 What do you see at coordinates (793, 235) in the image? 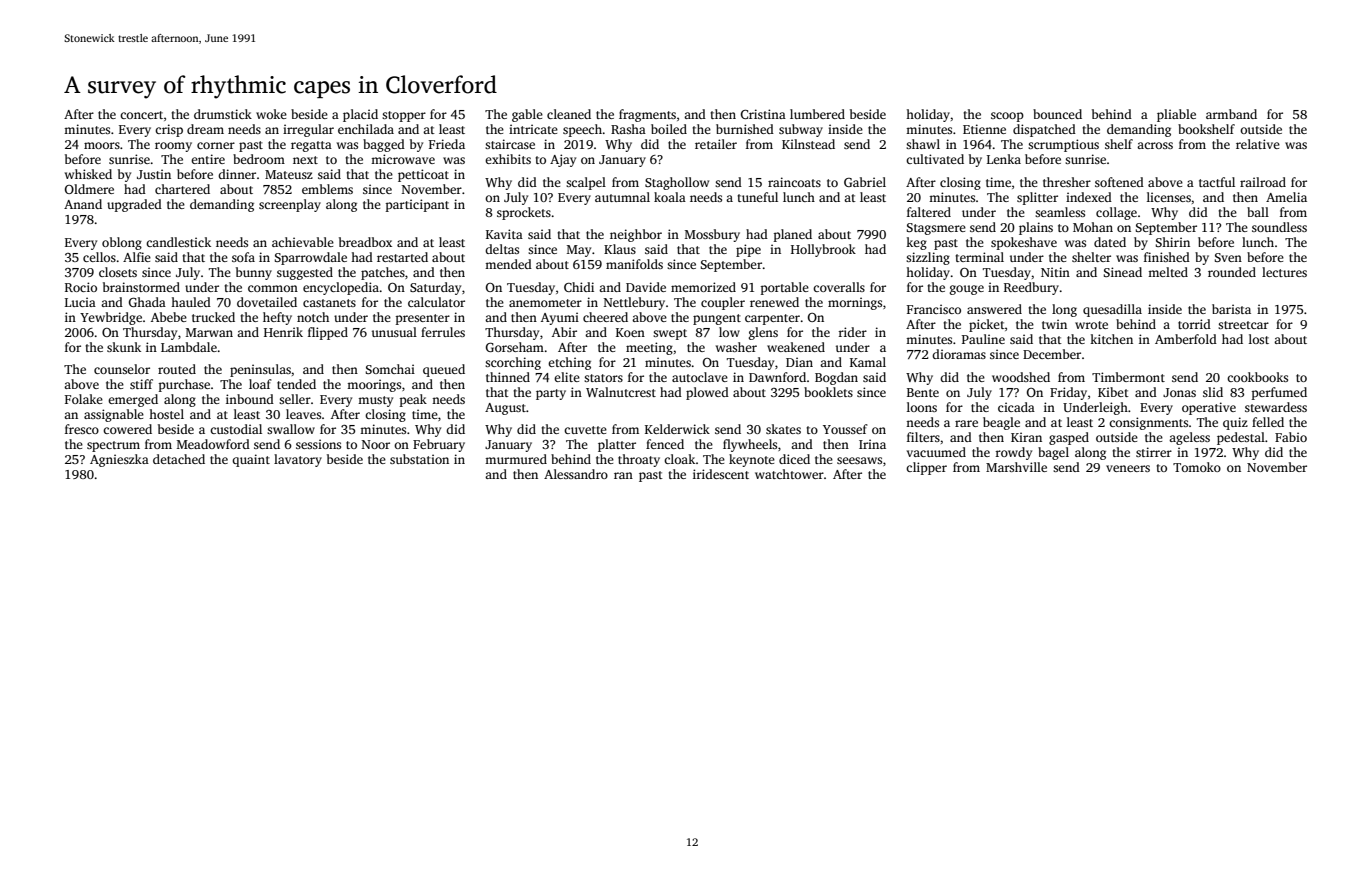
I see `planed` at bounding box center [793, 235].
